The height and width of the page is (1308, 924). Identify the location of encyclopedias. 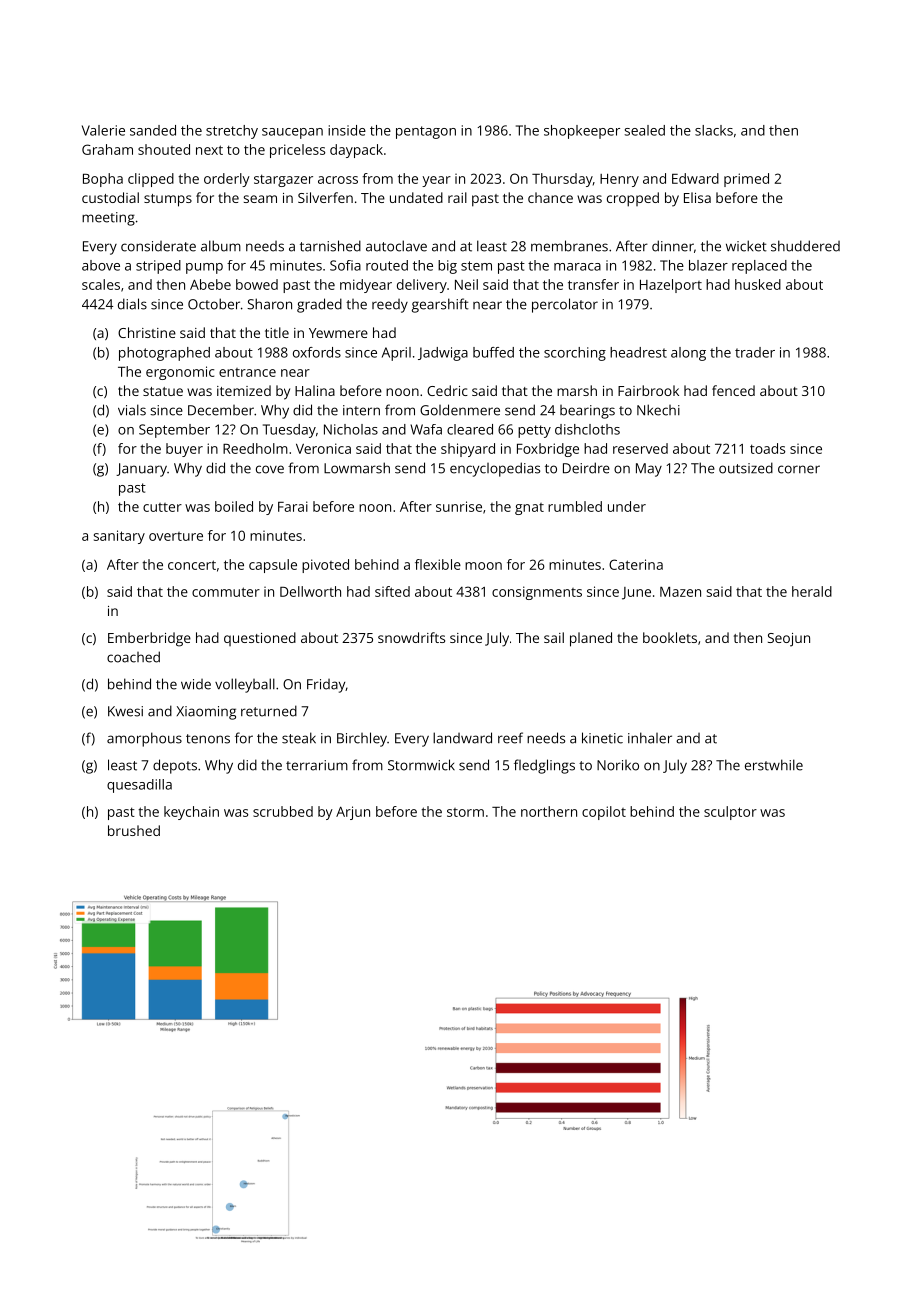
(495, 469).
